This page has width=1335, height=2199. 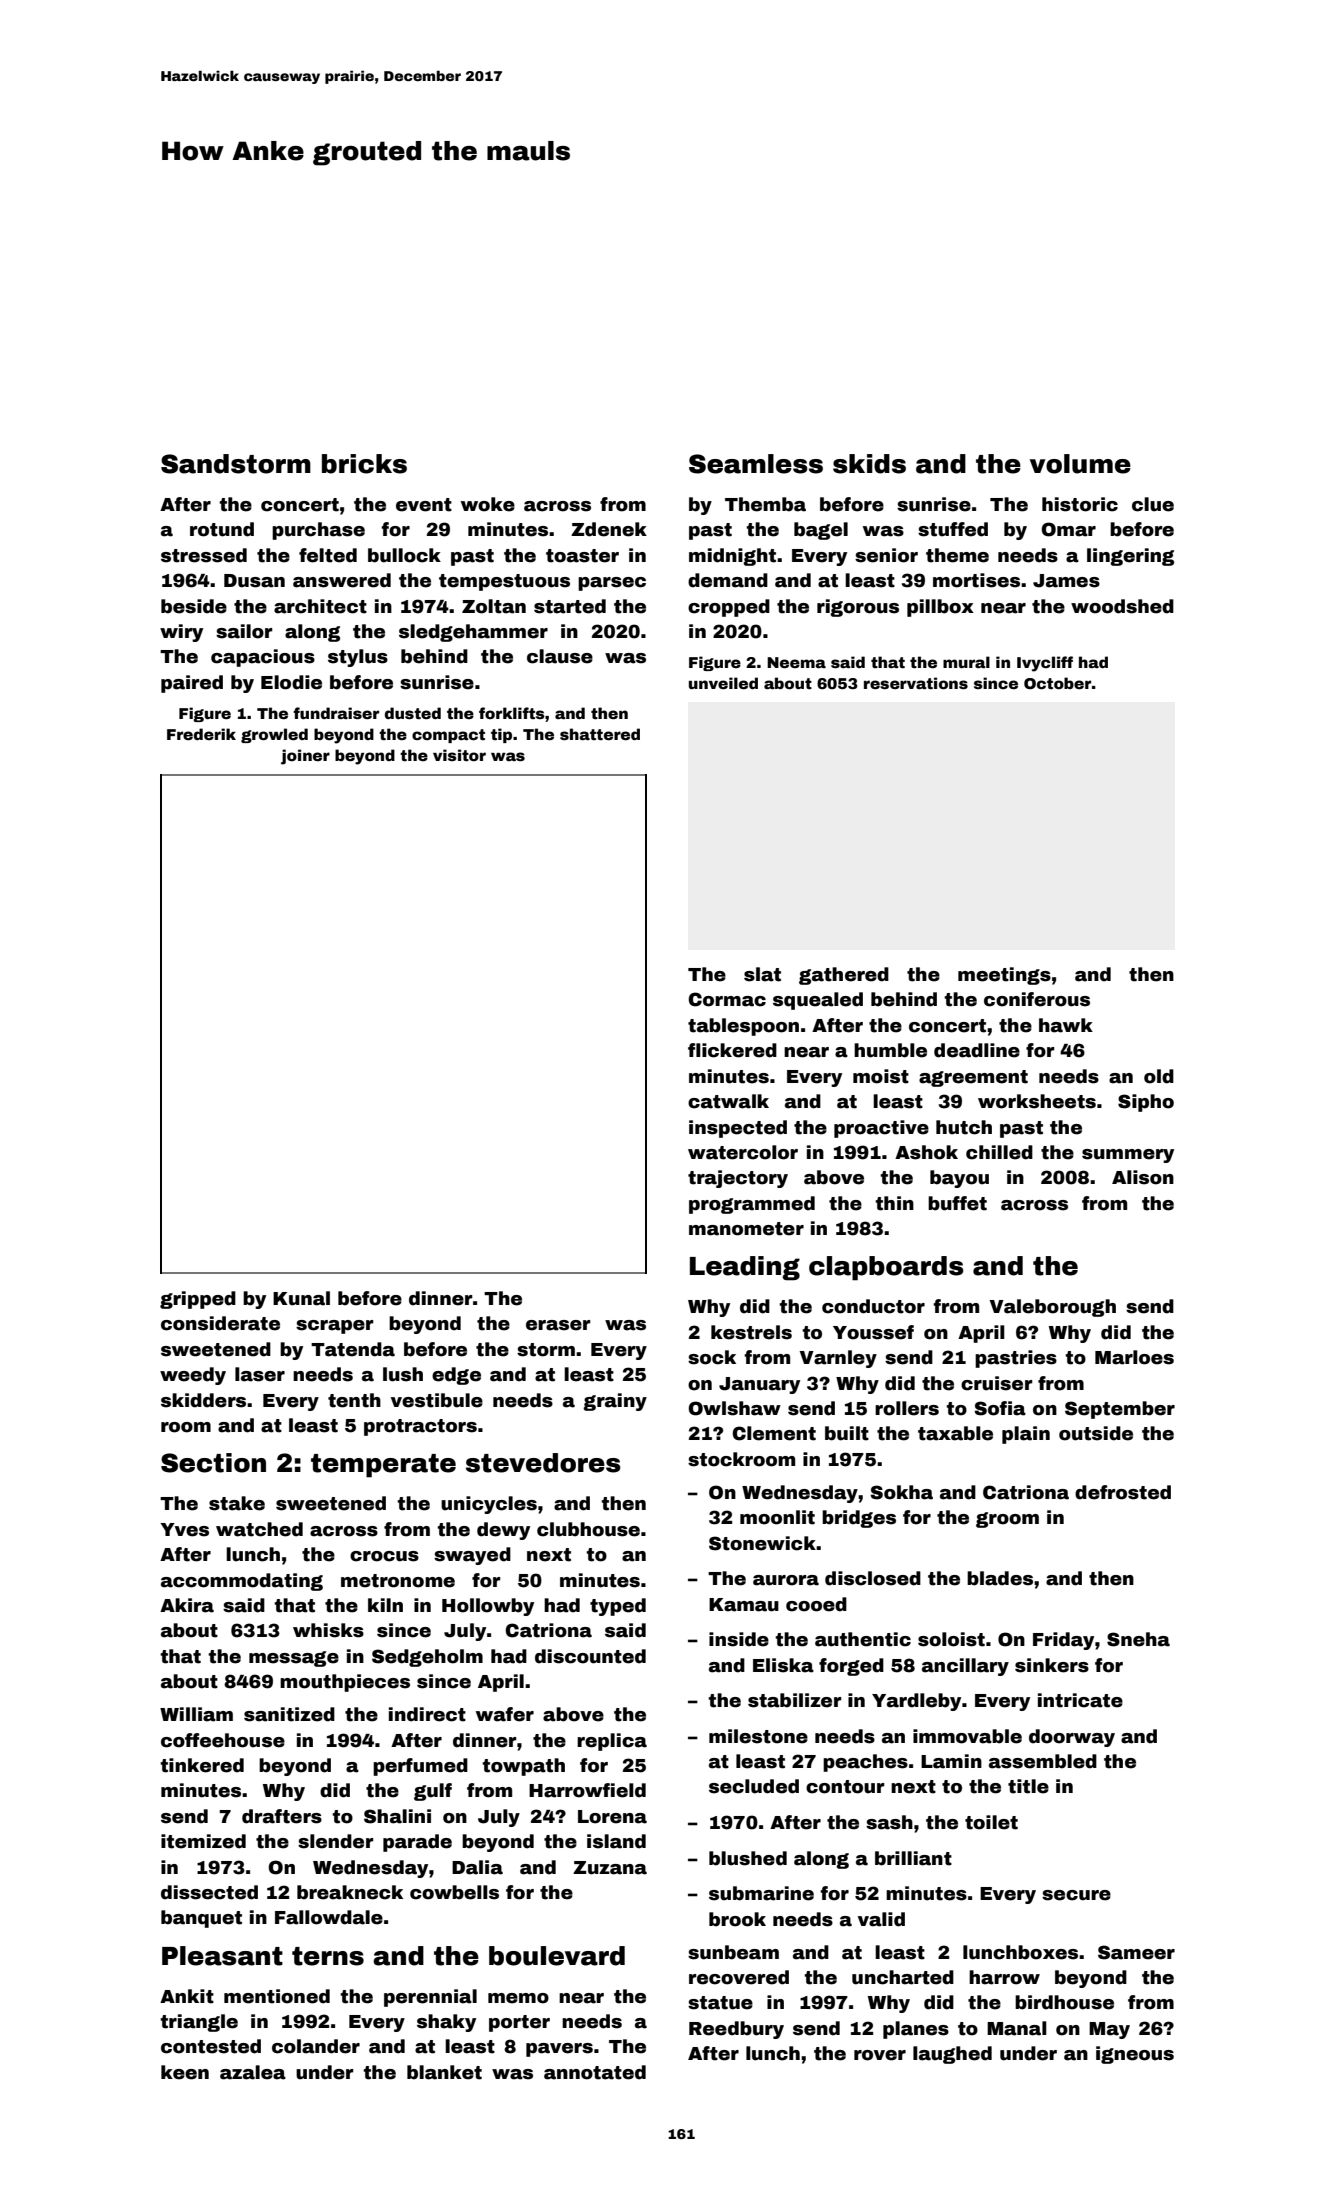 What do you see at coordinates (1057, 683) in the page?
I see `October` at bounding box center [1057, 683].
